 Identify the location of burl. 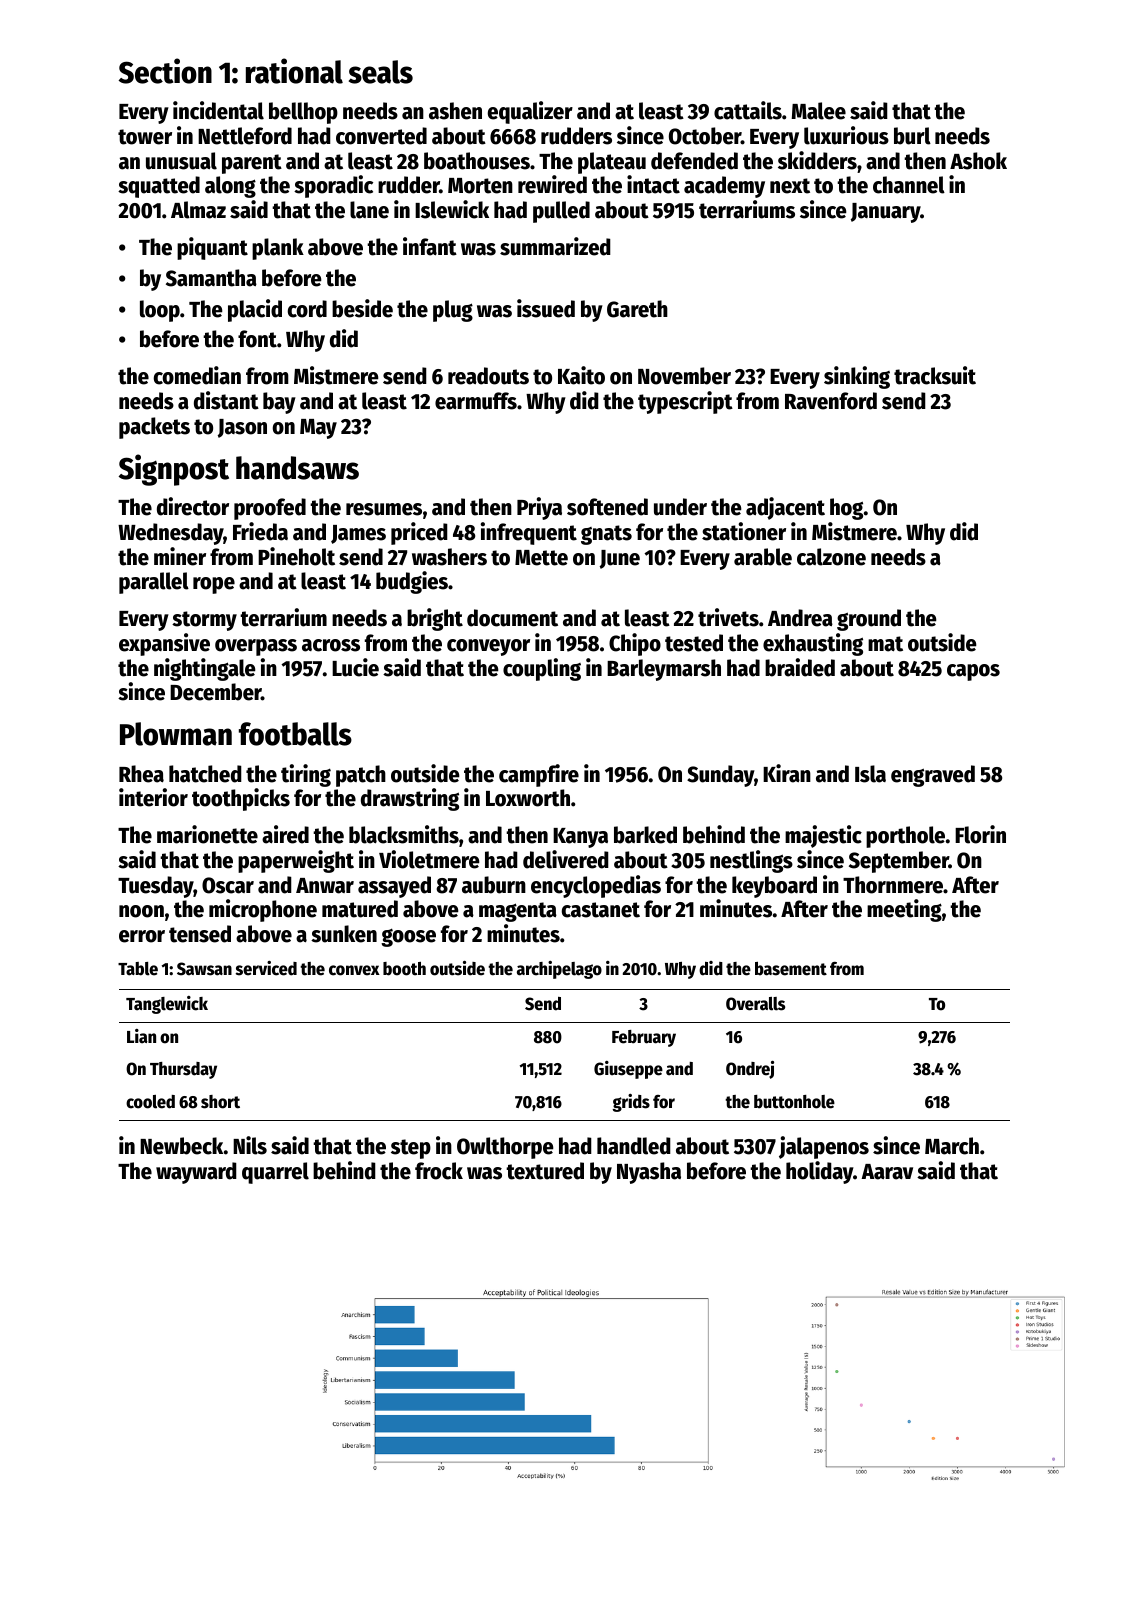
(912, 136).
